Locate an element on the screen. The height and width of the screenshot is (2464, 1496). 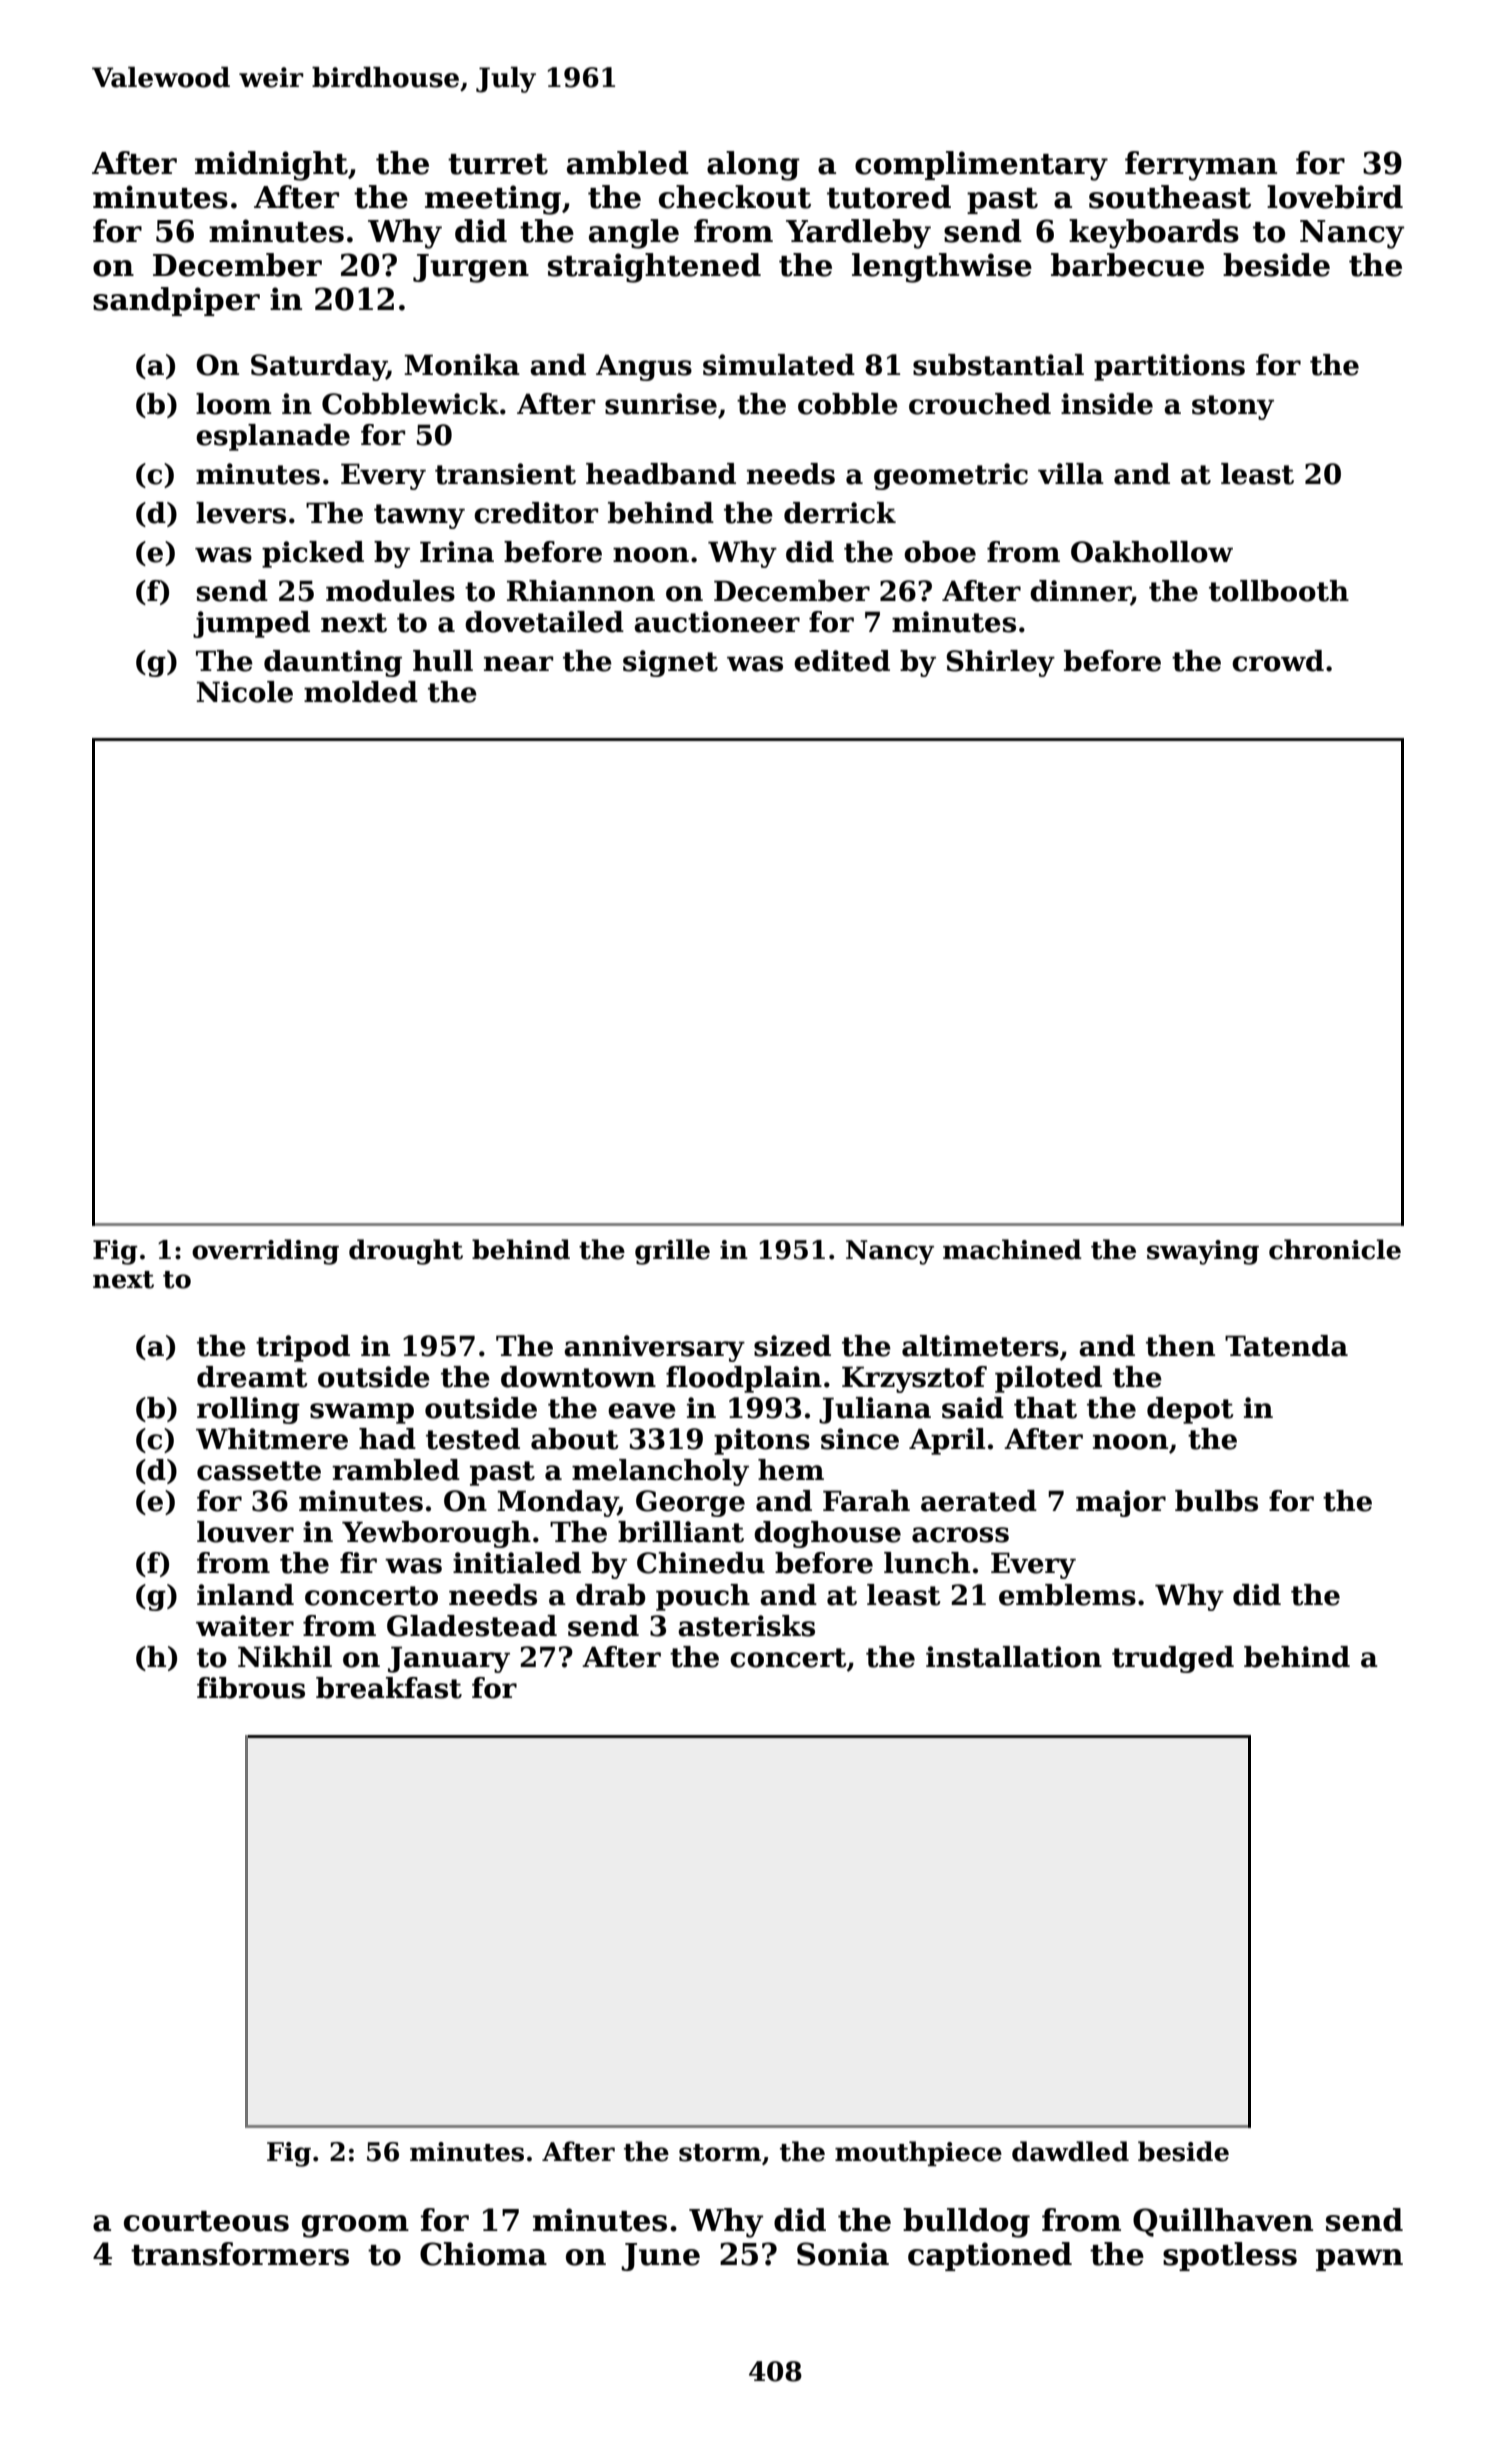
Nicole is located at coordinates (245, 692).
